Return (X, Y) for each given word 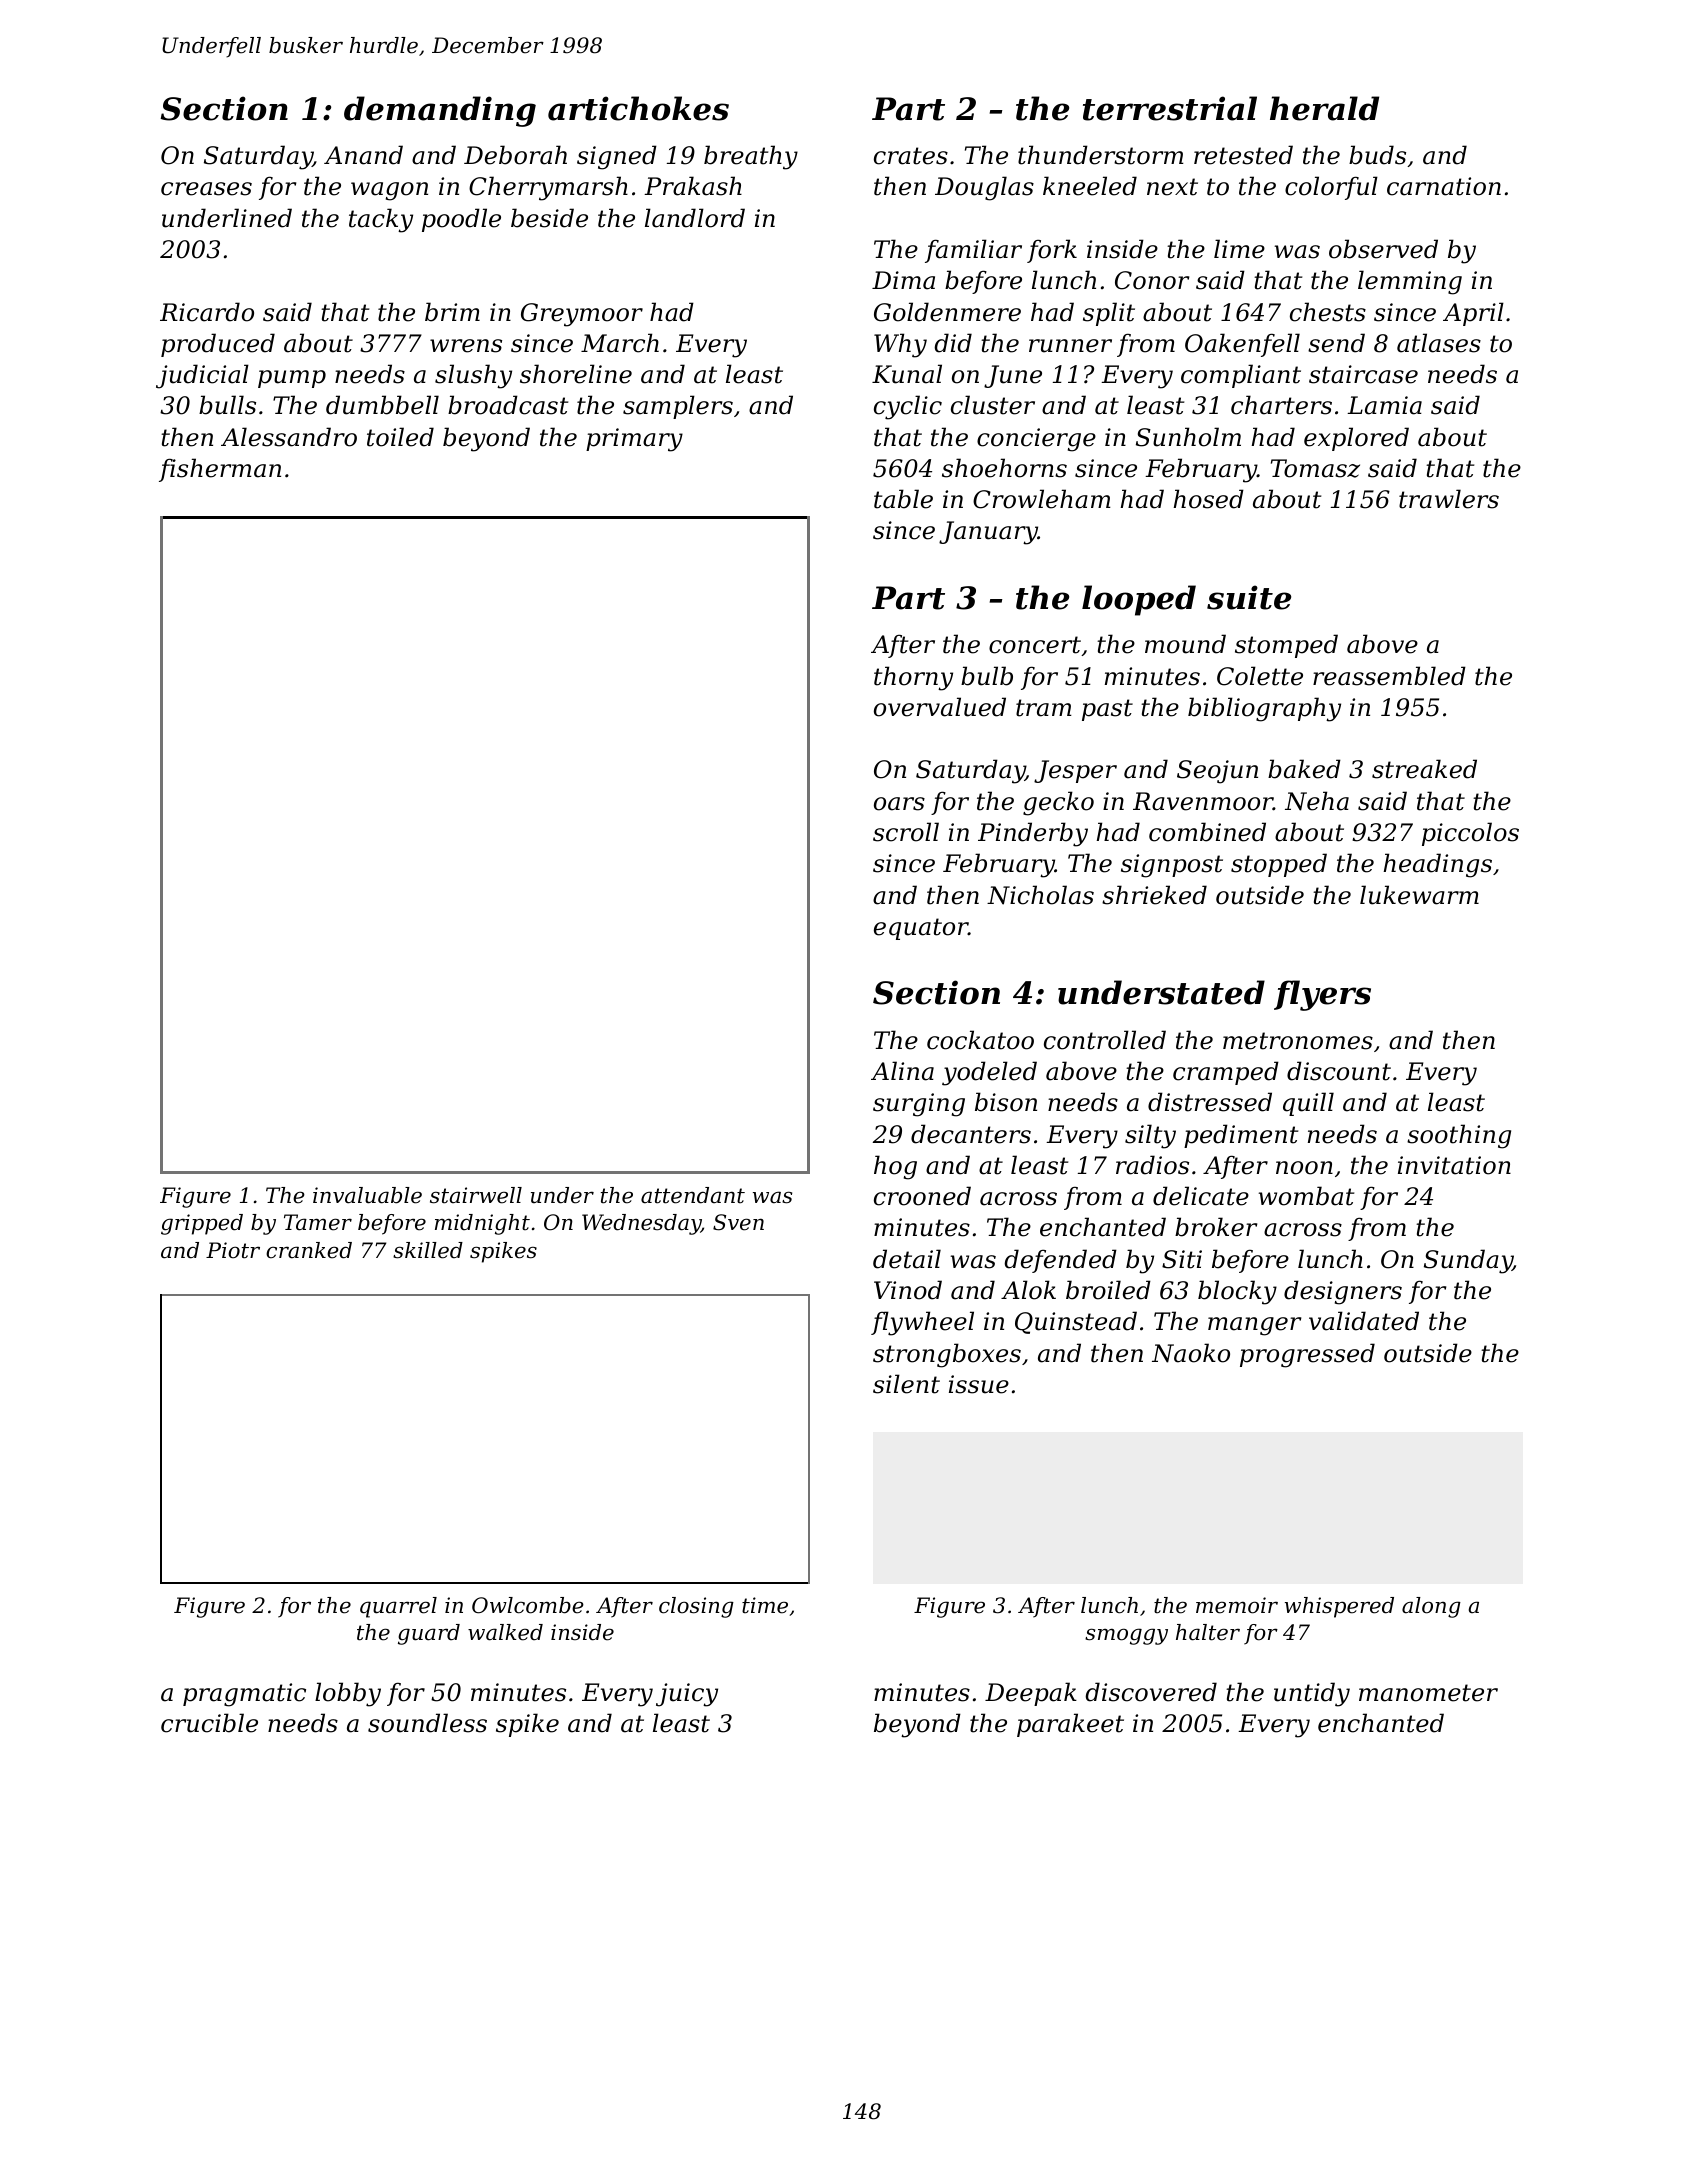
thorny (913, 678)
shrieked (1154, 895)
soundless (427, 1723)
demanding (440, 111)
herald (1324, 108)
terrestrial (1170, 108)
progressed (1307, 1355)
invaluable (367, 1195)
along (1431, 1607)
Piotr (233, 1250)
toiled (400, 437)
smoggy (1126, 1636)
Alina (902, 1071)
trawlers (1449, 499)
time (765, 1605)
